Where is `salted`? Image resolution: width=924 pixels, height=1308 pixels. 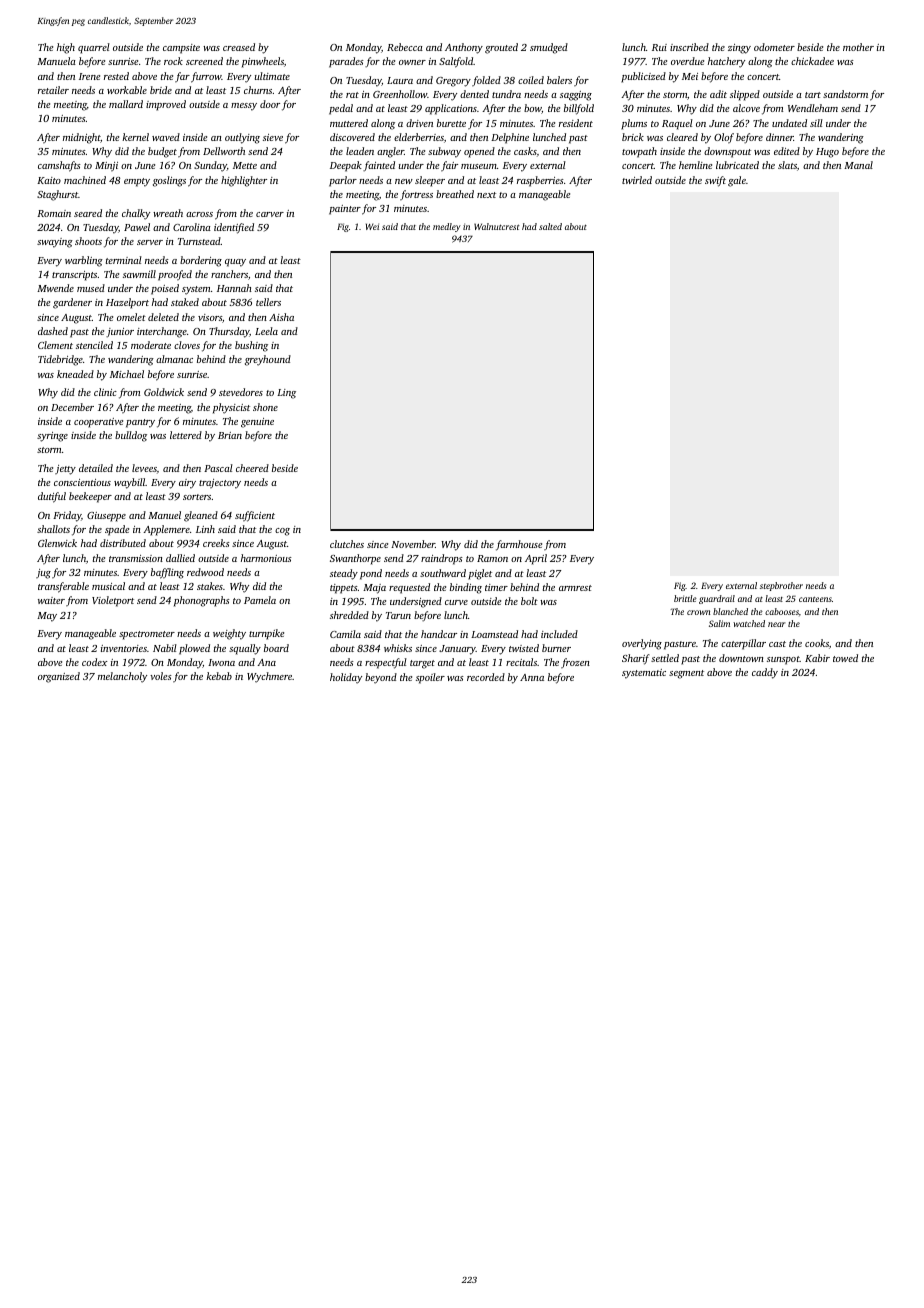
salted is located at coordinates (550, 226).
